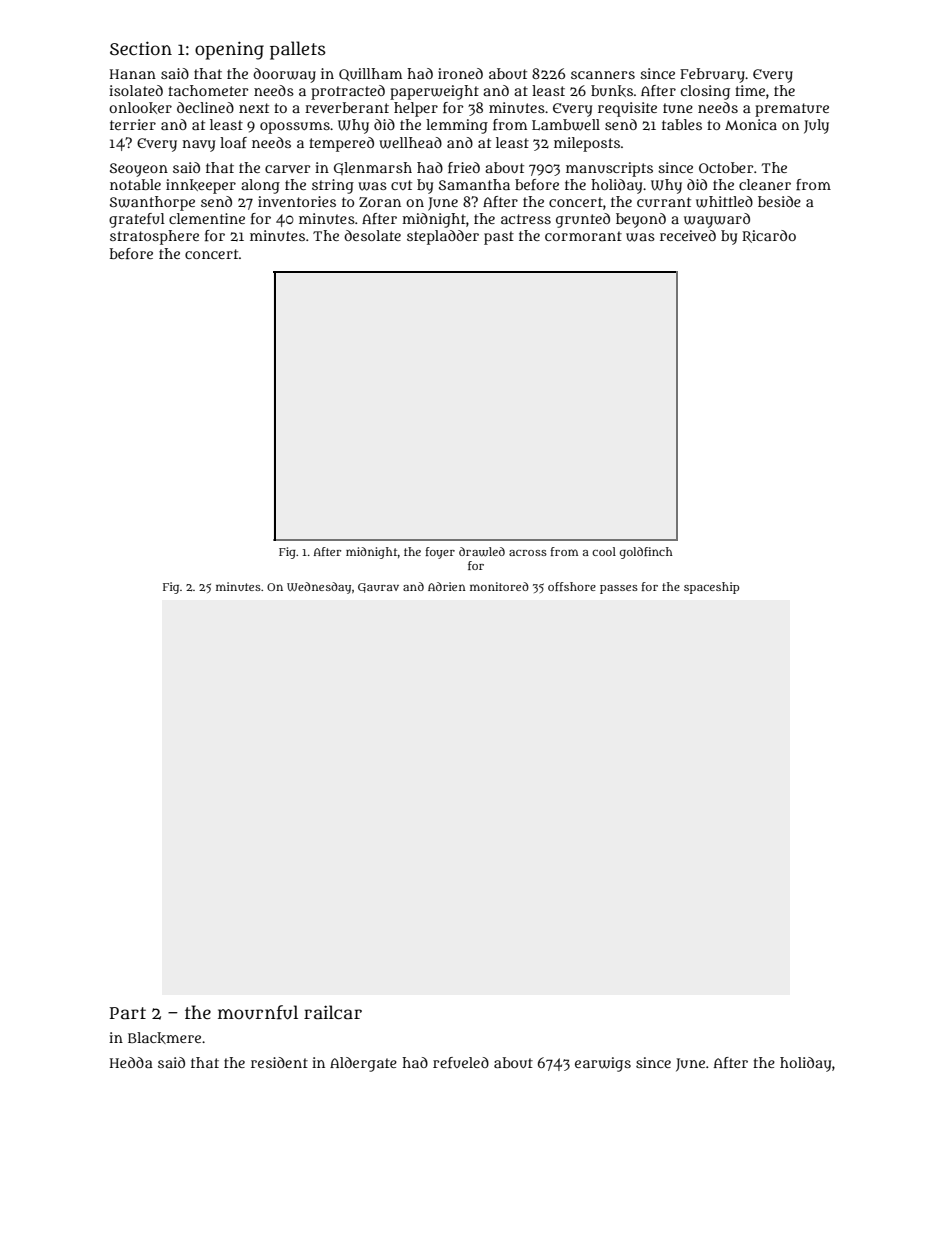  What do you see at coordinates (603, 1064) in the image?
I see `earwigs` at bounding box center [603, 1064].
